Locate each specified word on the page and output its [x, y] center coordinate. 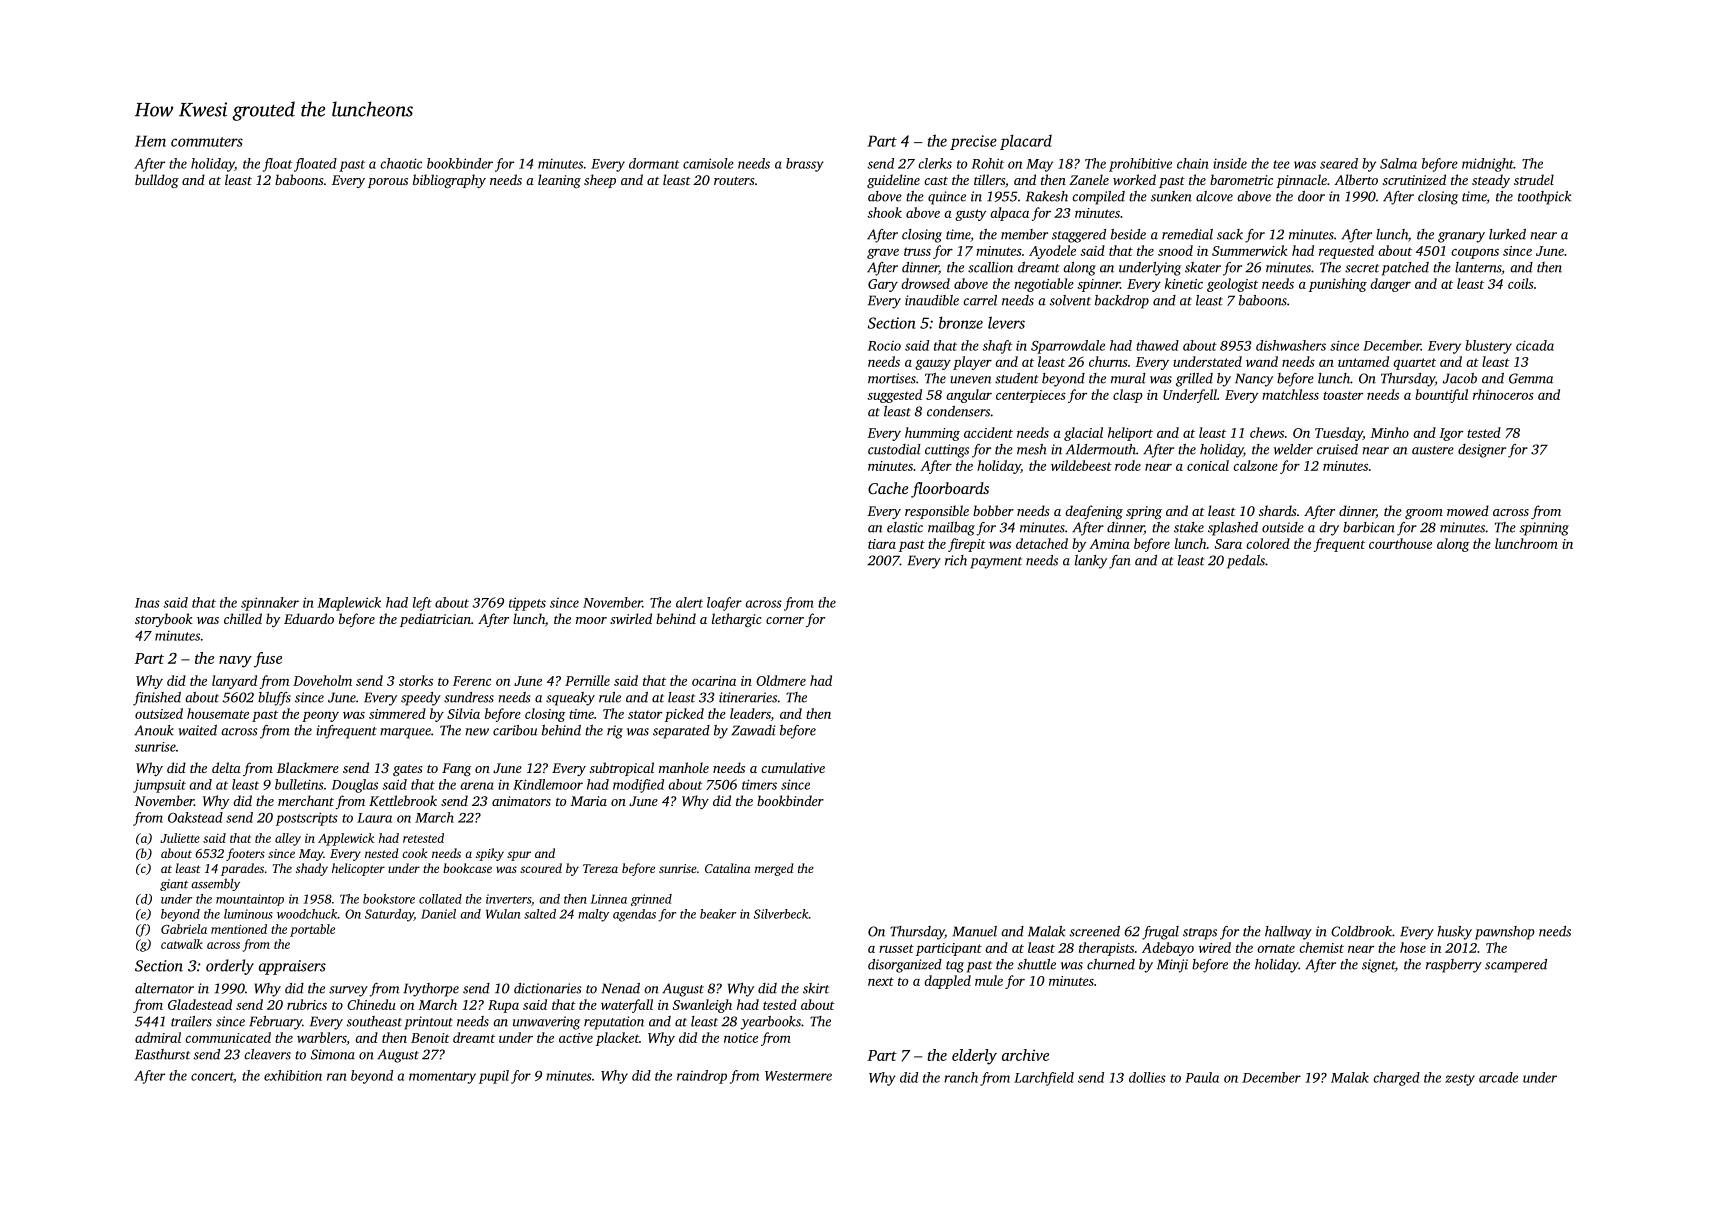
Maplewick [349, 604]
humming [932, 434]
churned [1111, 964]
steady [1491, 181]
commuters [207, 142]
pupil [494, 1077]
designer [1482, 451]
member [1024, 234]
